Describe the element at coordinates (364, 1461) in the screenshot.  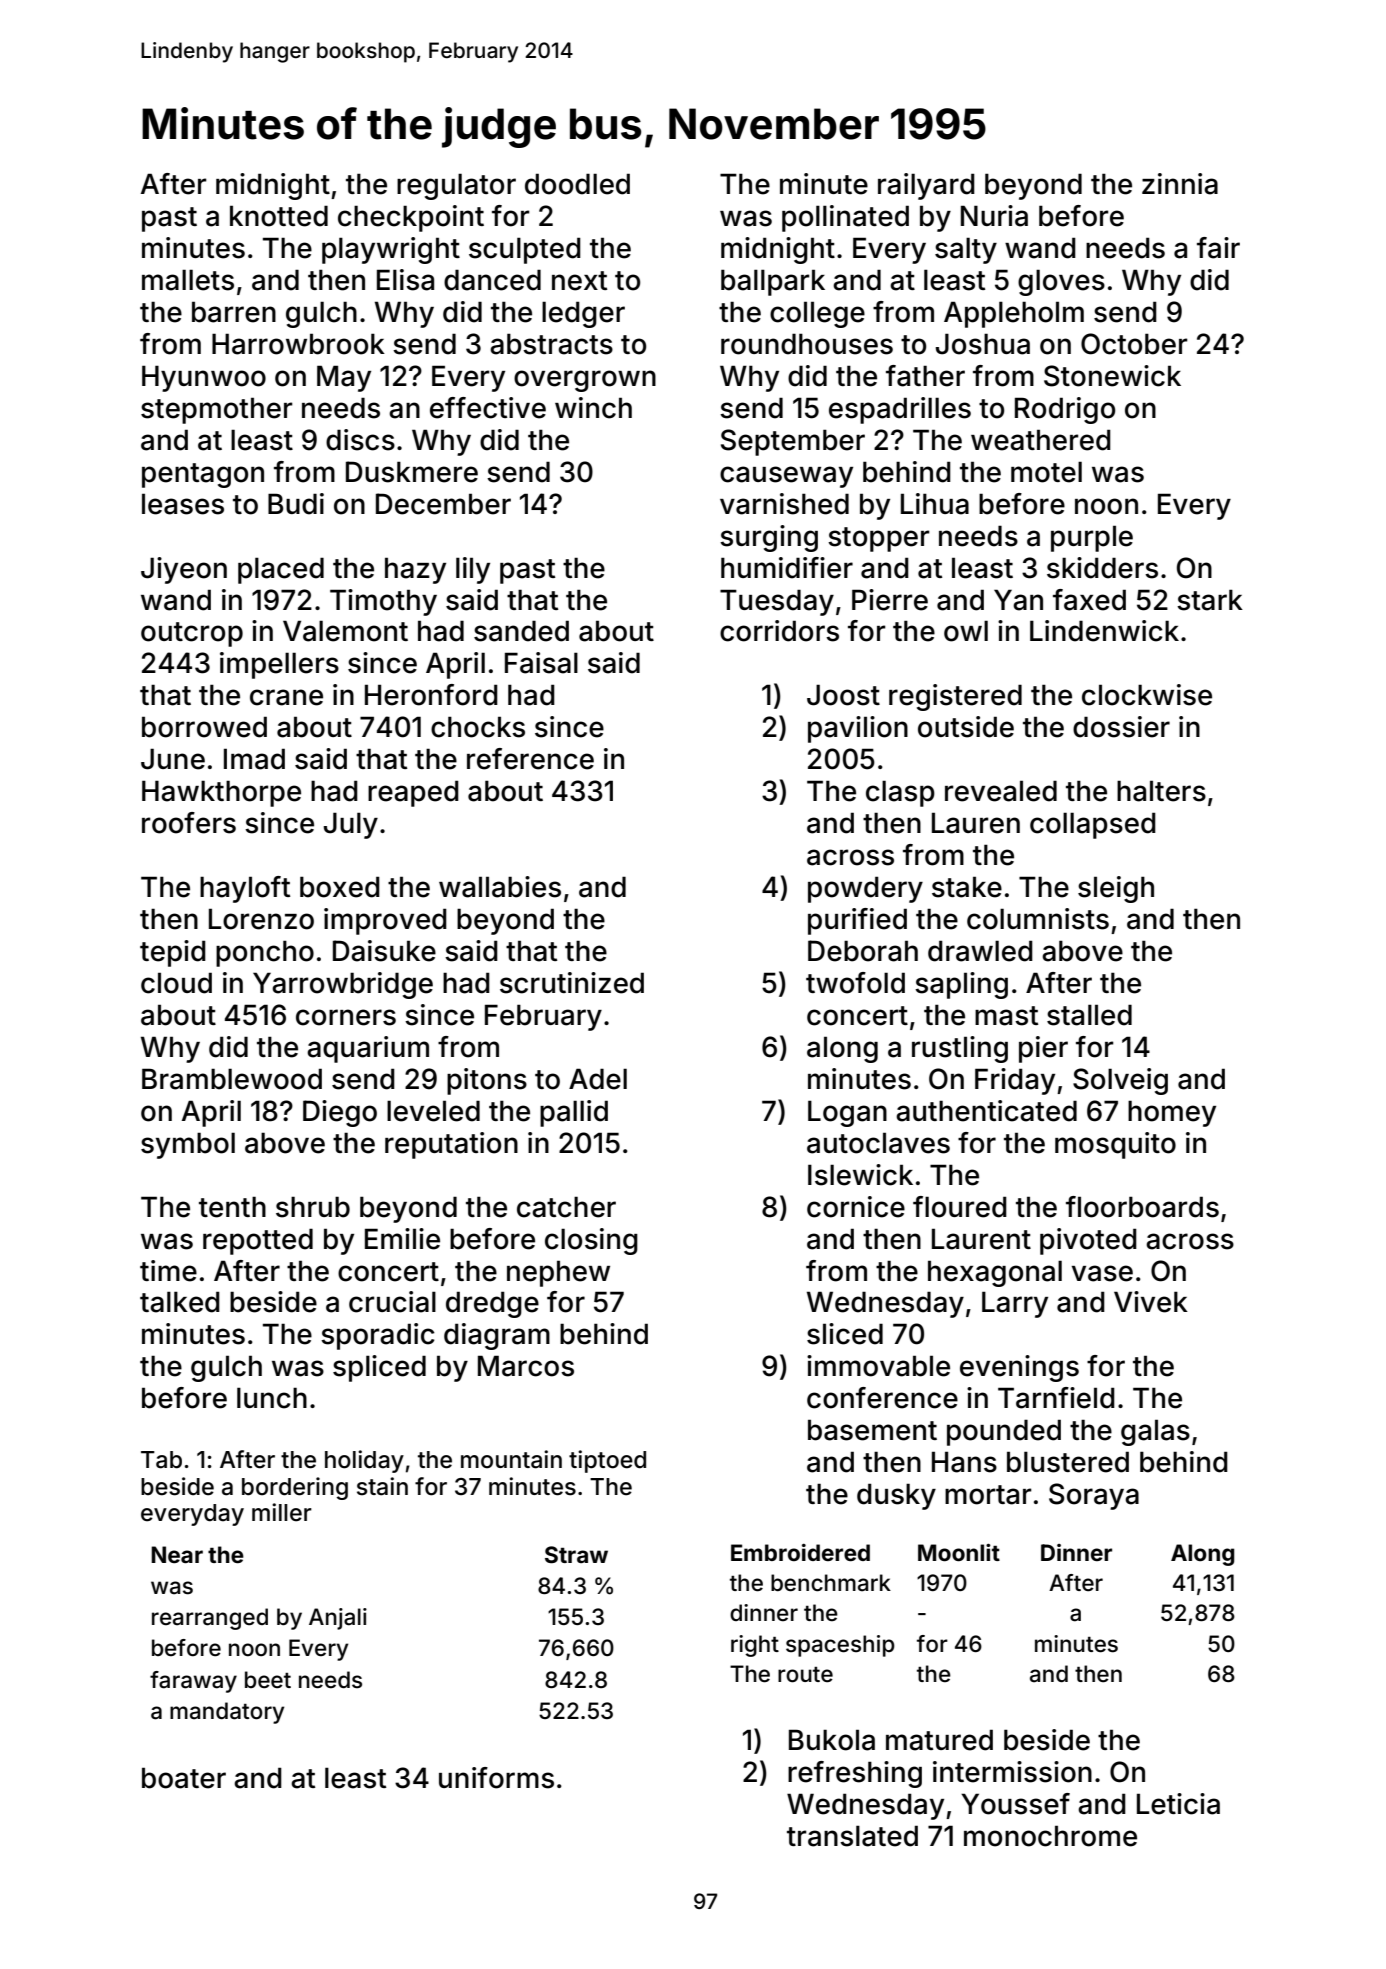
I see `holiday` at that location.
